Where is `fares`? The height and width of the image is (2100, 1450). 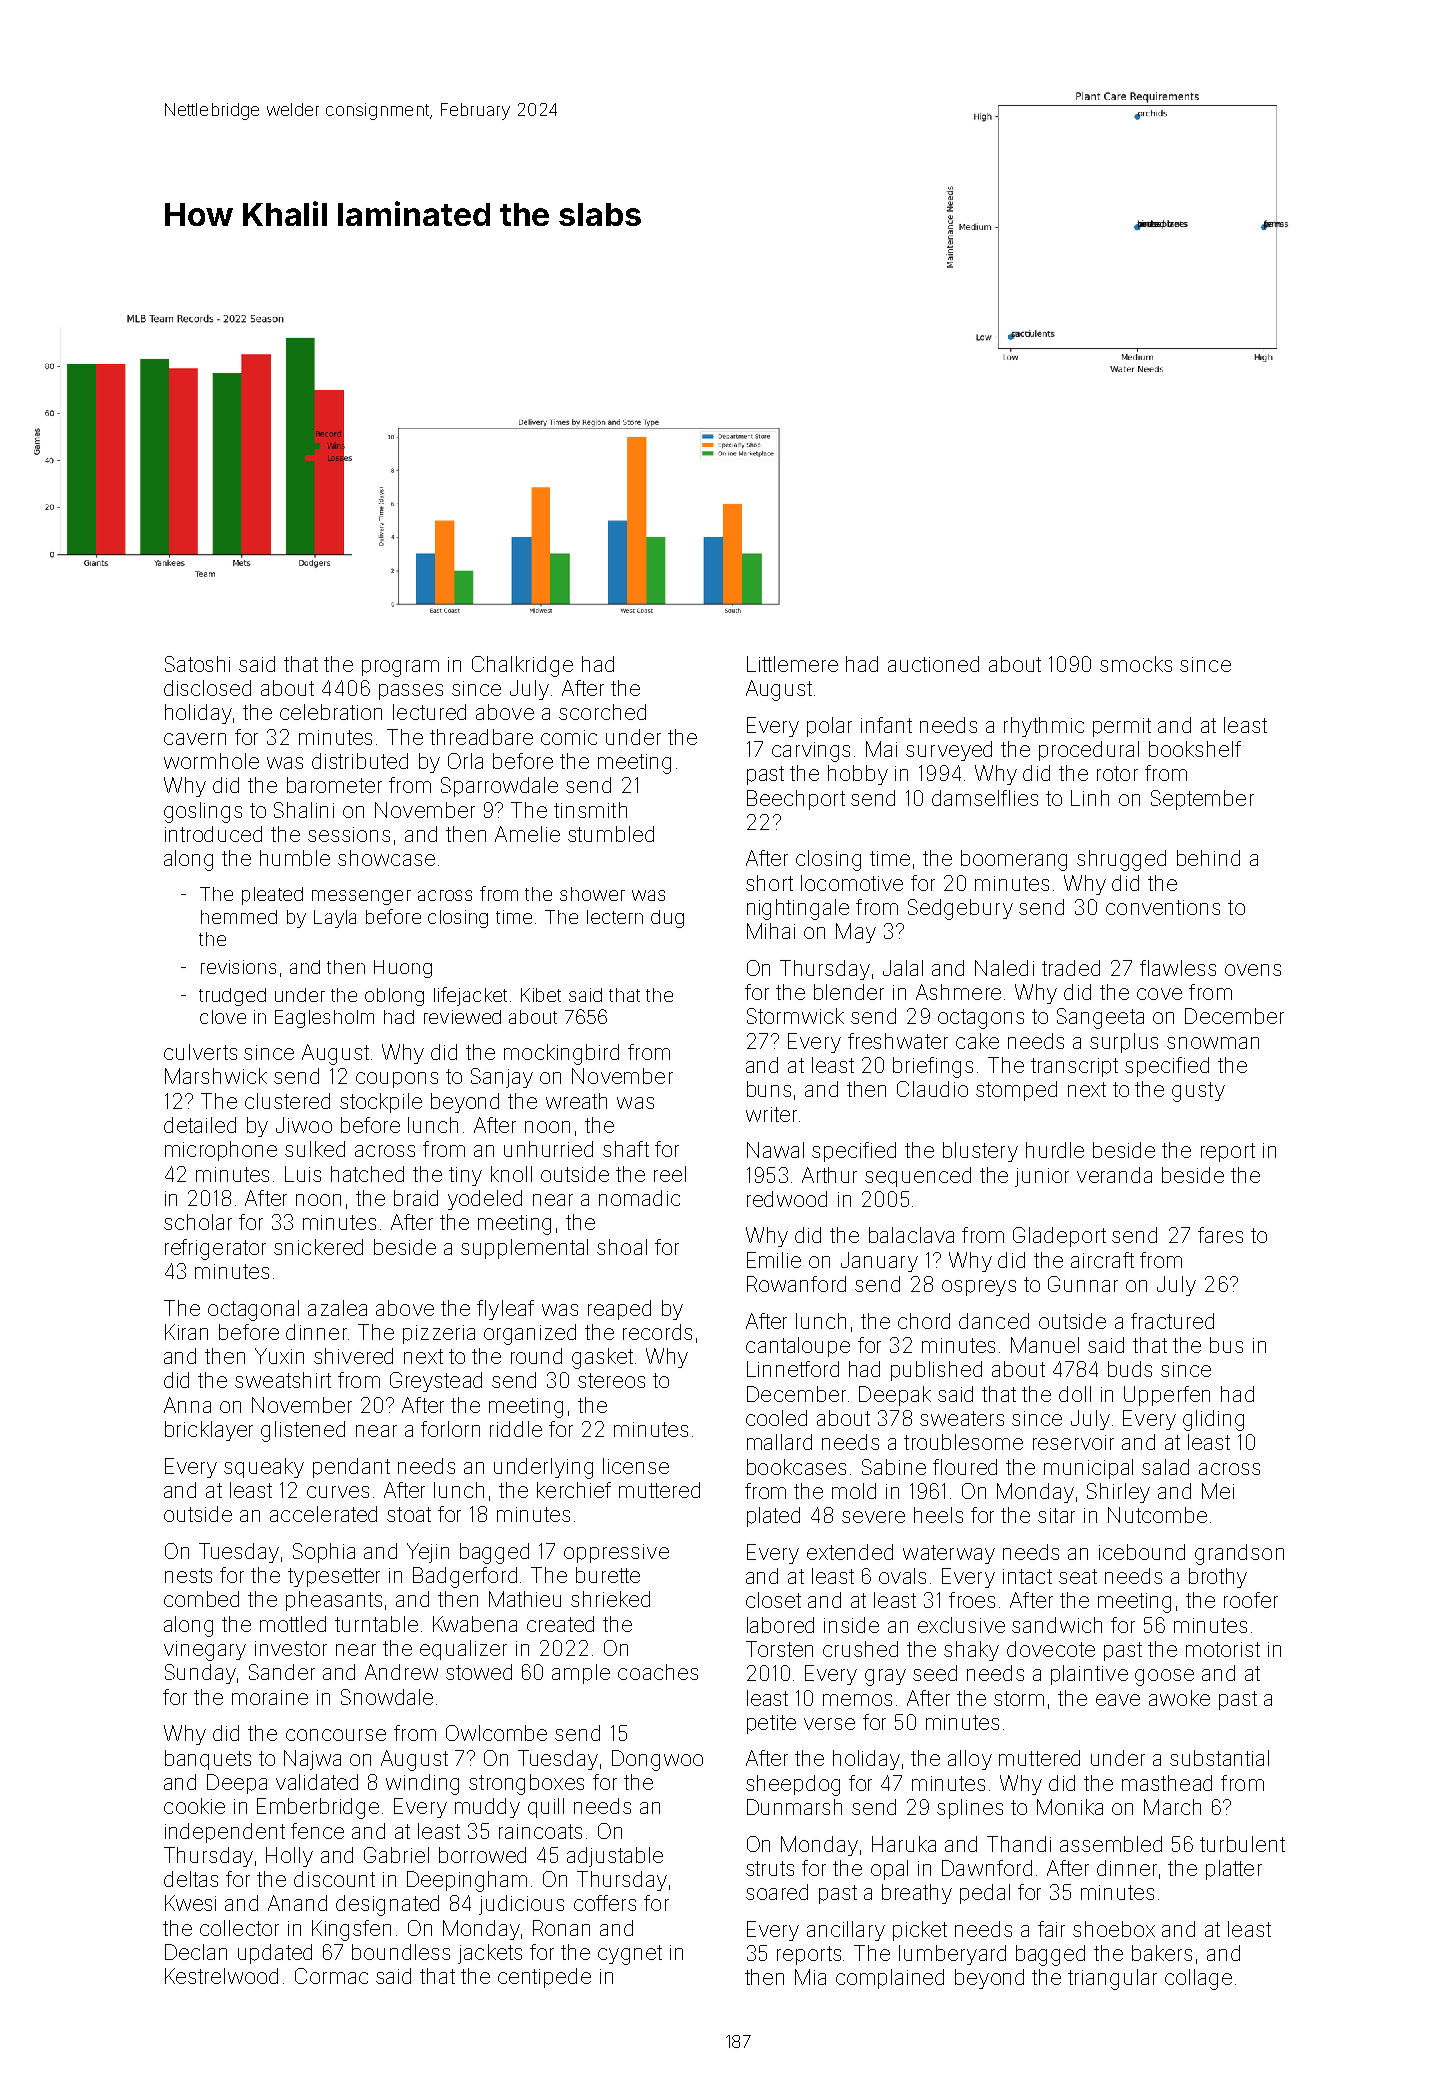 fares is located at coordinates (1220, 1235).
